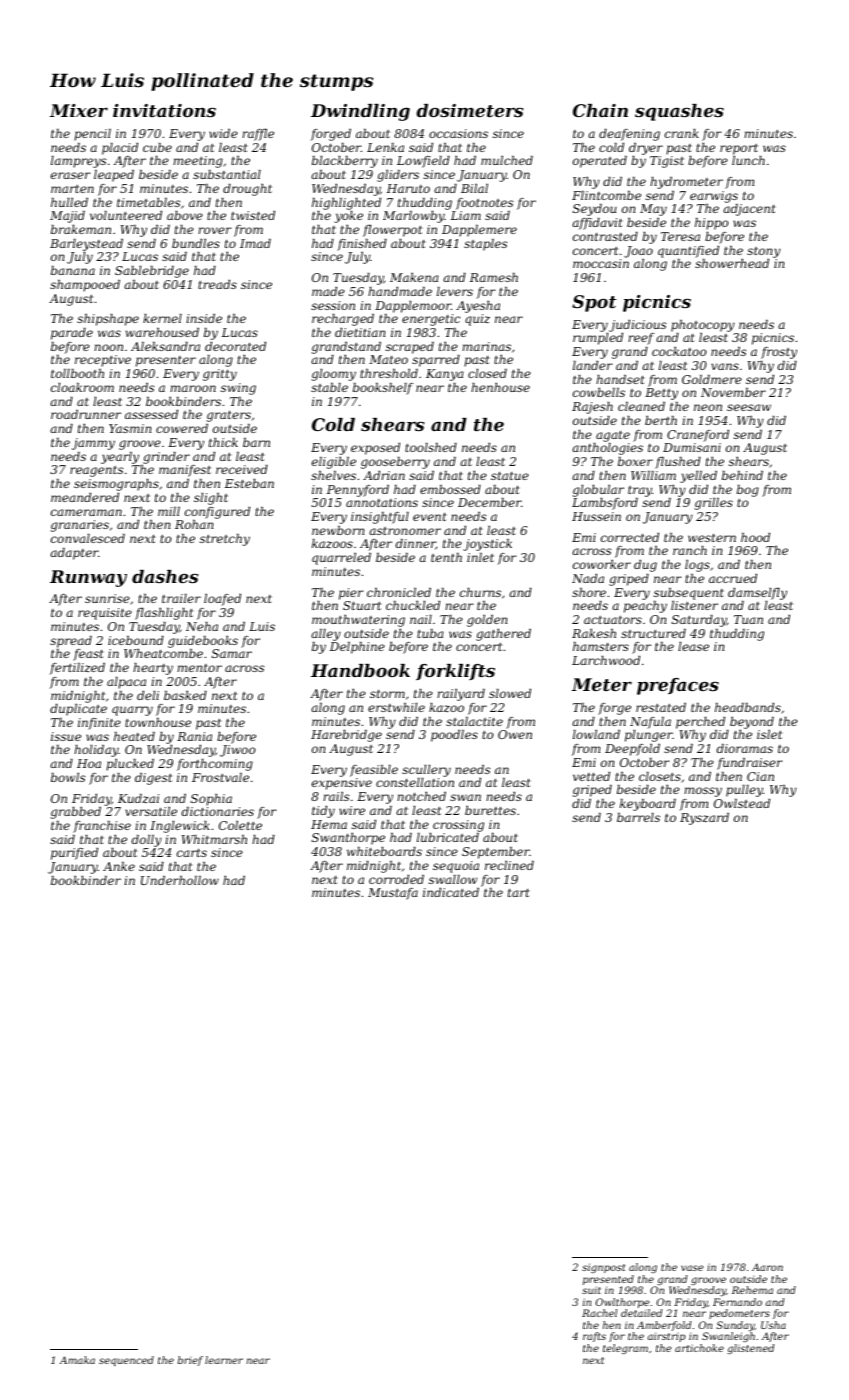 The height and width of the page is (1400, 849). Describe the element at coordinates (74, 854) in the page. I see `purified` at that location.
